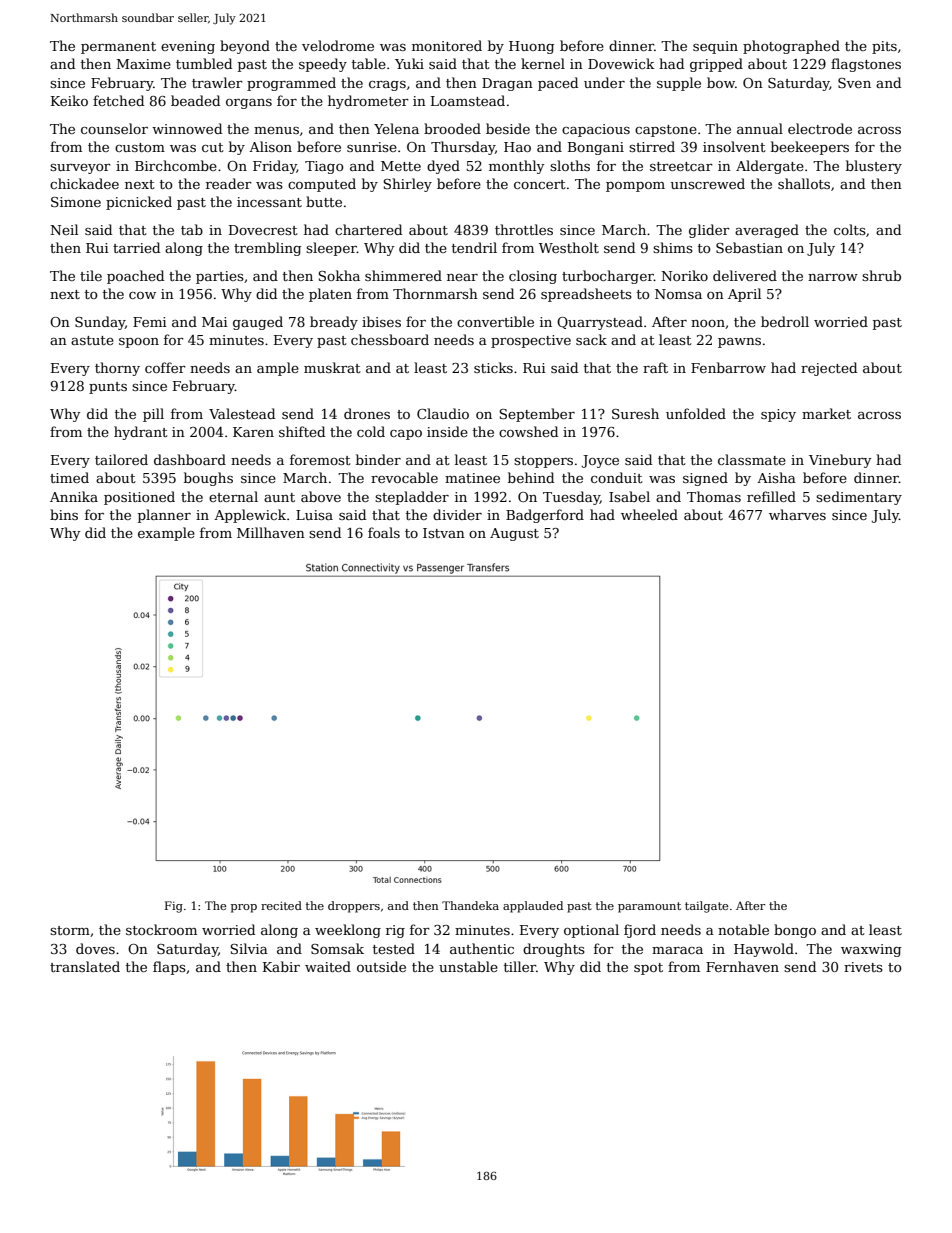 The height and width of the page is (1233, 952). Describe the element at coordinates (85, 966) in the page. I see `translated` at that location.
